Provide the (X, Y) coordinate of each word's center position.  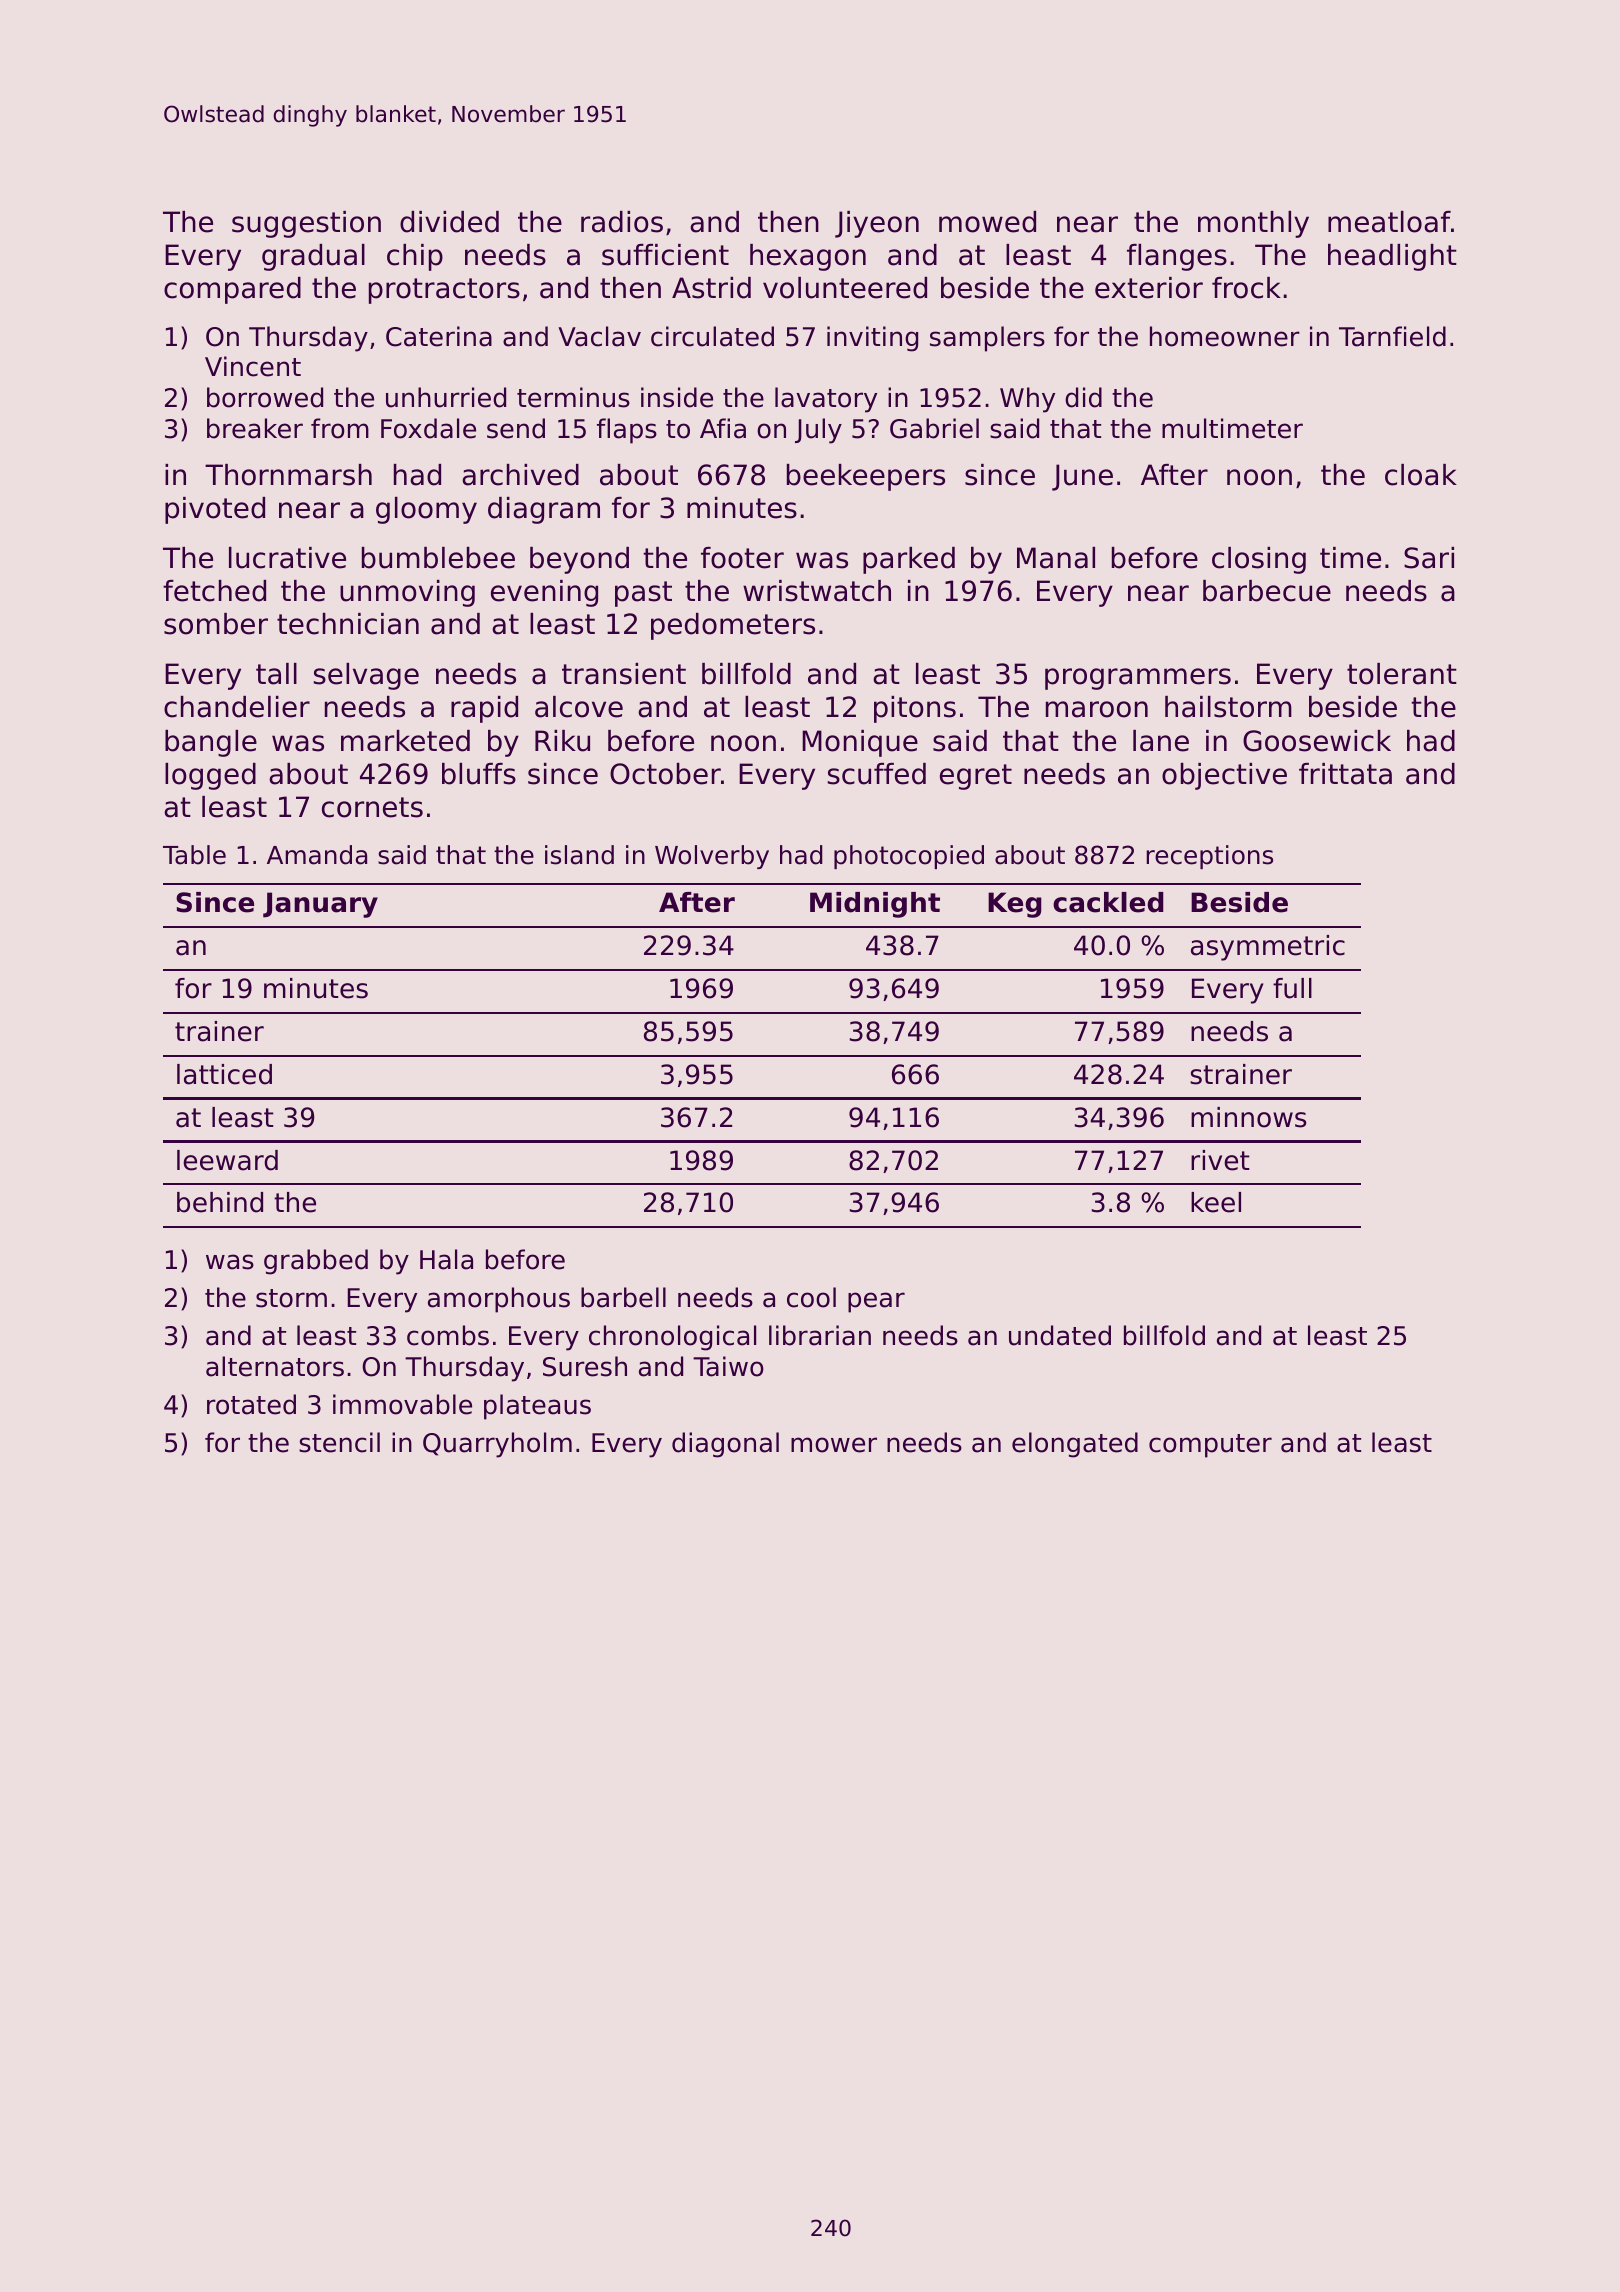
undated (1060, 1335)
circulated (712, 336)
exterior (1149, 288)
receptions (1209, 857)
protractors (444, 291)
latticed (224, 1074)
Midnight (875, 905)
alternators (275, 1366)
